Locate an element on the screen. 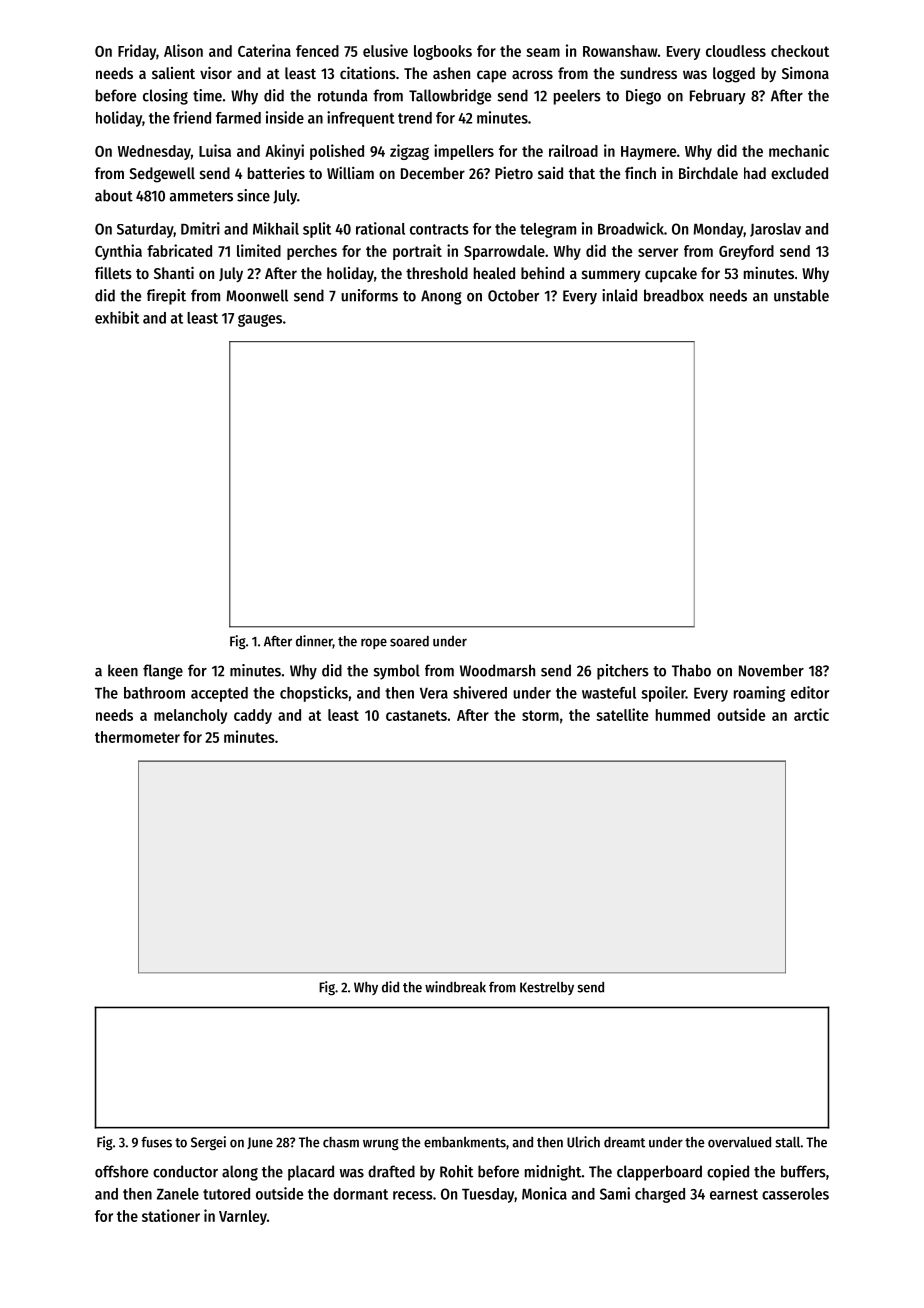  hummed is located at coordinates (683, 715).
